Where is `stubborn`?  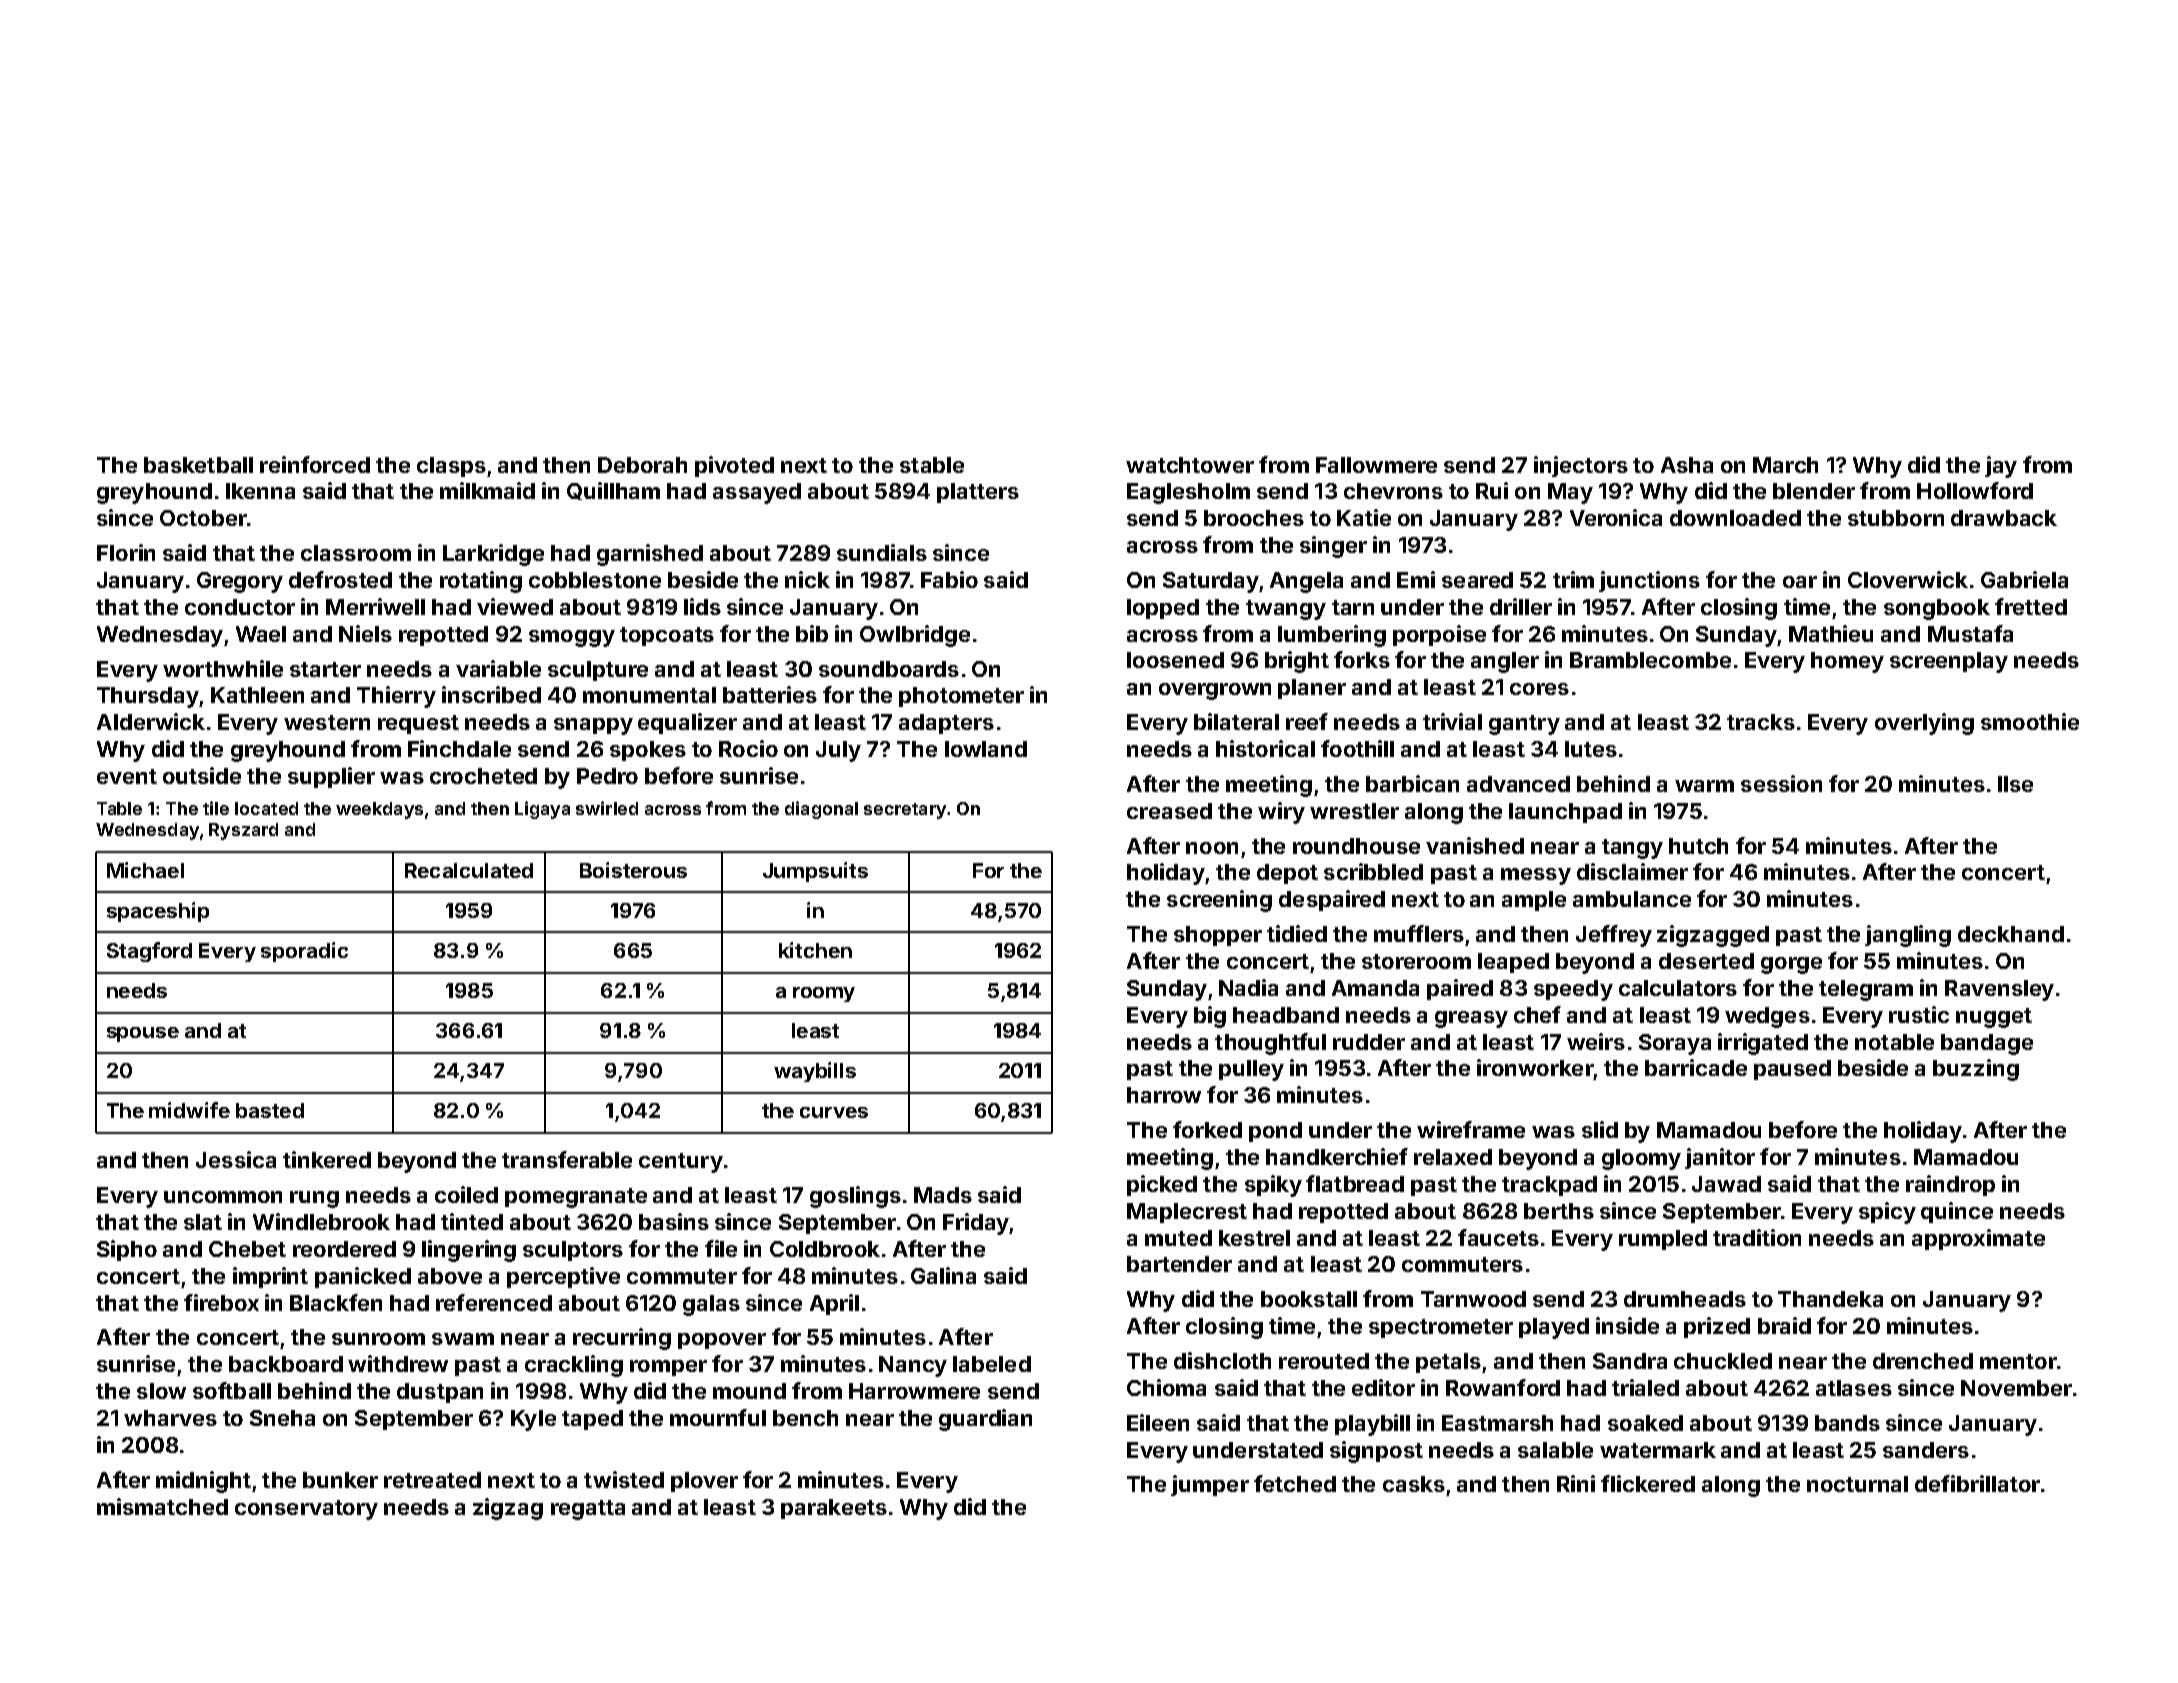 stubborn is located at coordinates (1896, 518).
